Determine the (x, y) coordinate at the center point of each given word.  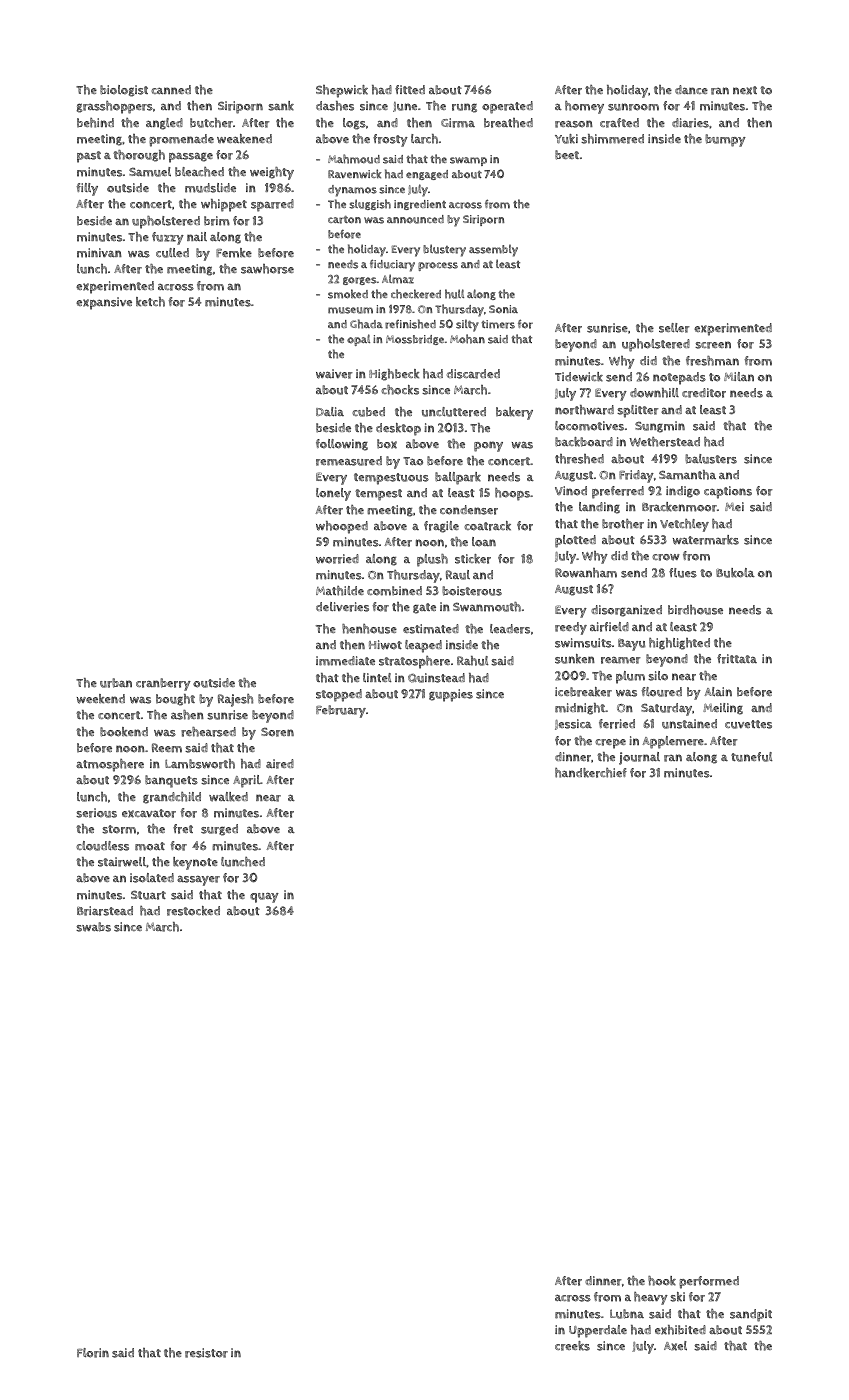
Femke (234, 253)
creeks (572, 1346)
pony (488, 446)
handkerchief (591, 773)
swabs (93, 927)
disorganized (626, 611)
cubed (368, 412)
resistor (206, 1353)
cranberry (163, 684)
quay (264, 898)
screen (713, 345)
